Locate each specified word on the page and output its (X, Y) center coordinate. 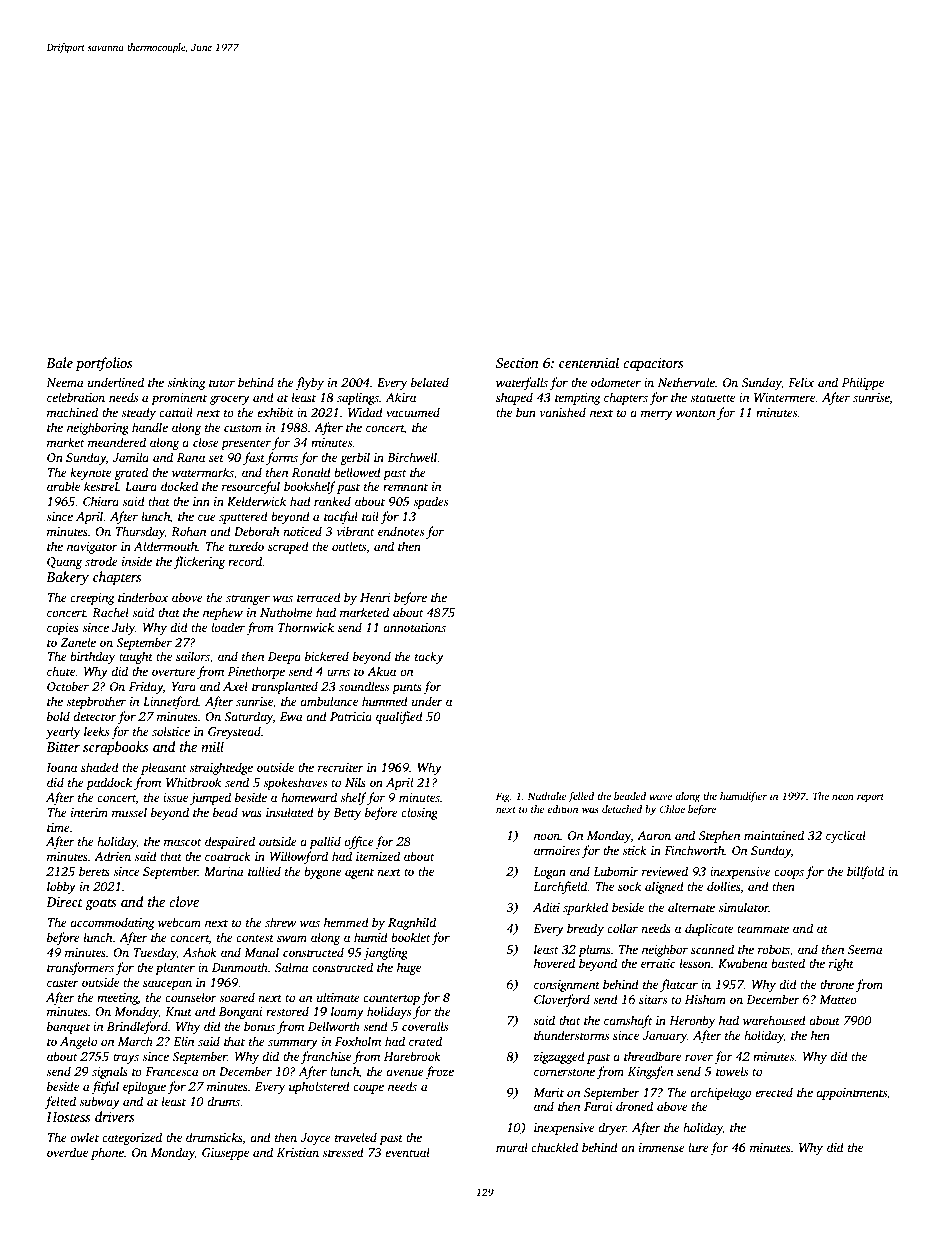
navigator (92, 548)
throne (837, 984)
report (870, 798)
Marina (224, 871)
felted (60, 1102)
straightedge (221, 768)
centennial (589, 362)
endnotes (401, 531)
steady (138, 413)
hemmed (346, 922)
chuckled (554, 1147)
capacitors (653, 364)
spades (430, 502)
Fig (503, 797)
